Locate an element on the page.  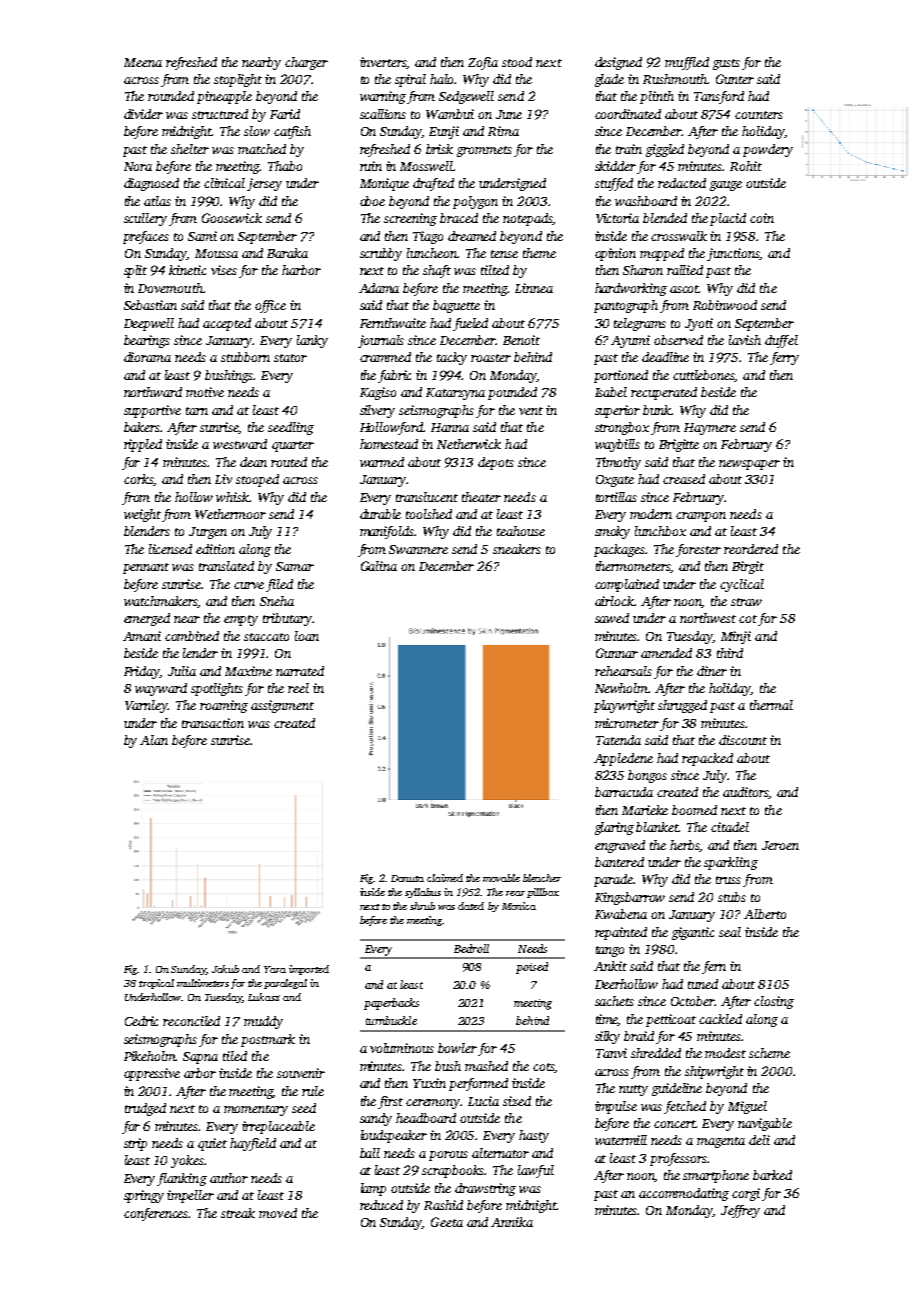
momentary is located at coordinates (256, 1110).
